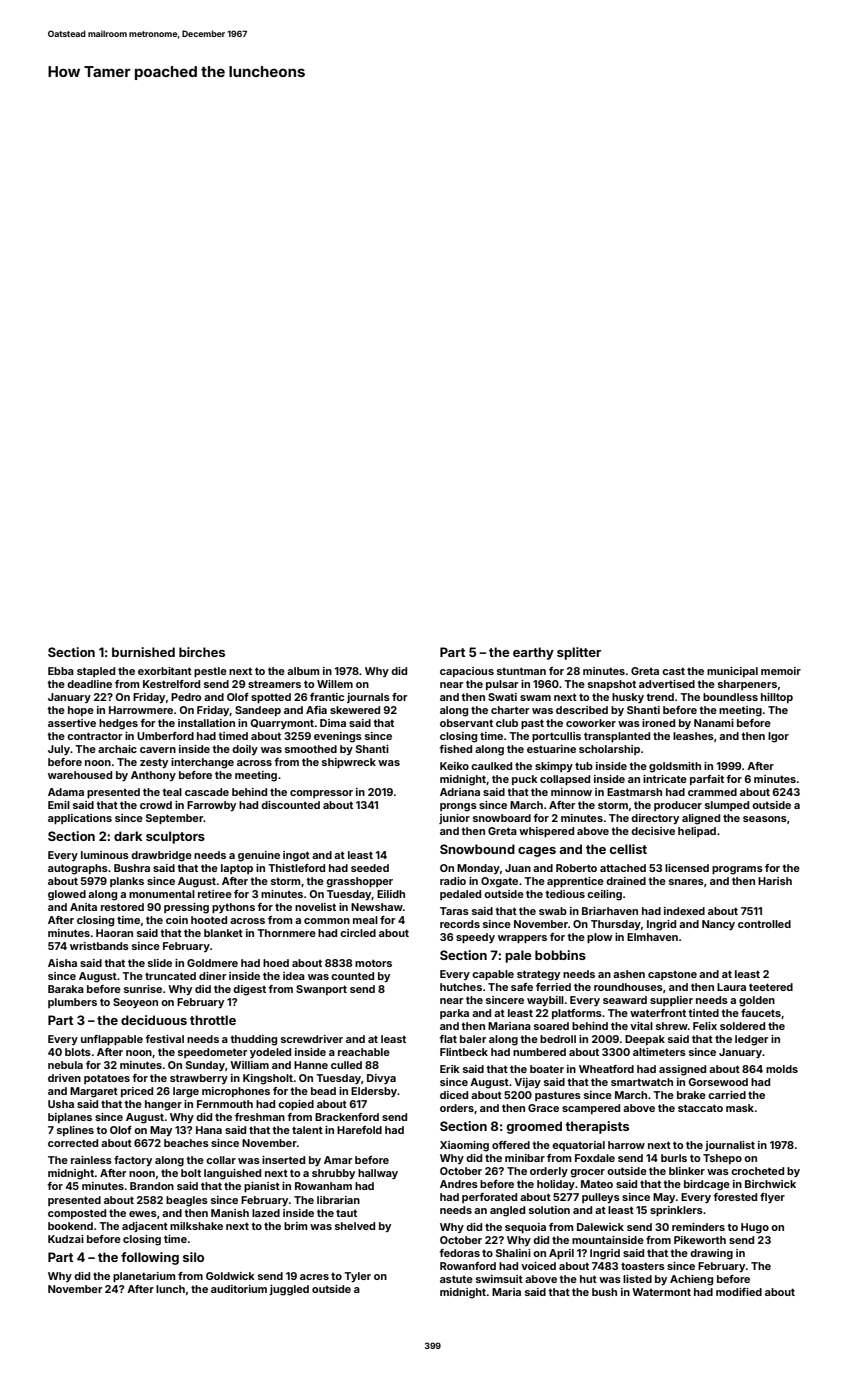  Describe the element at coordinates (676, 1211) in the page. I see `sprinklers` at that location.
